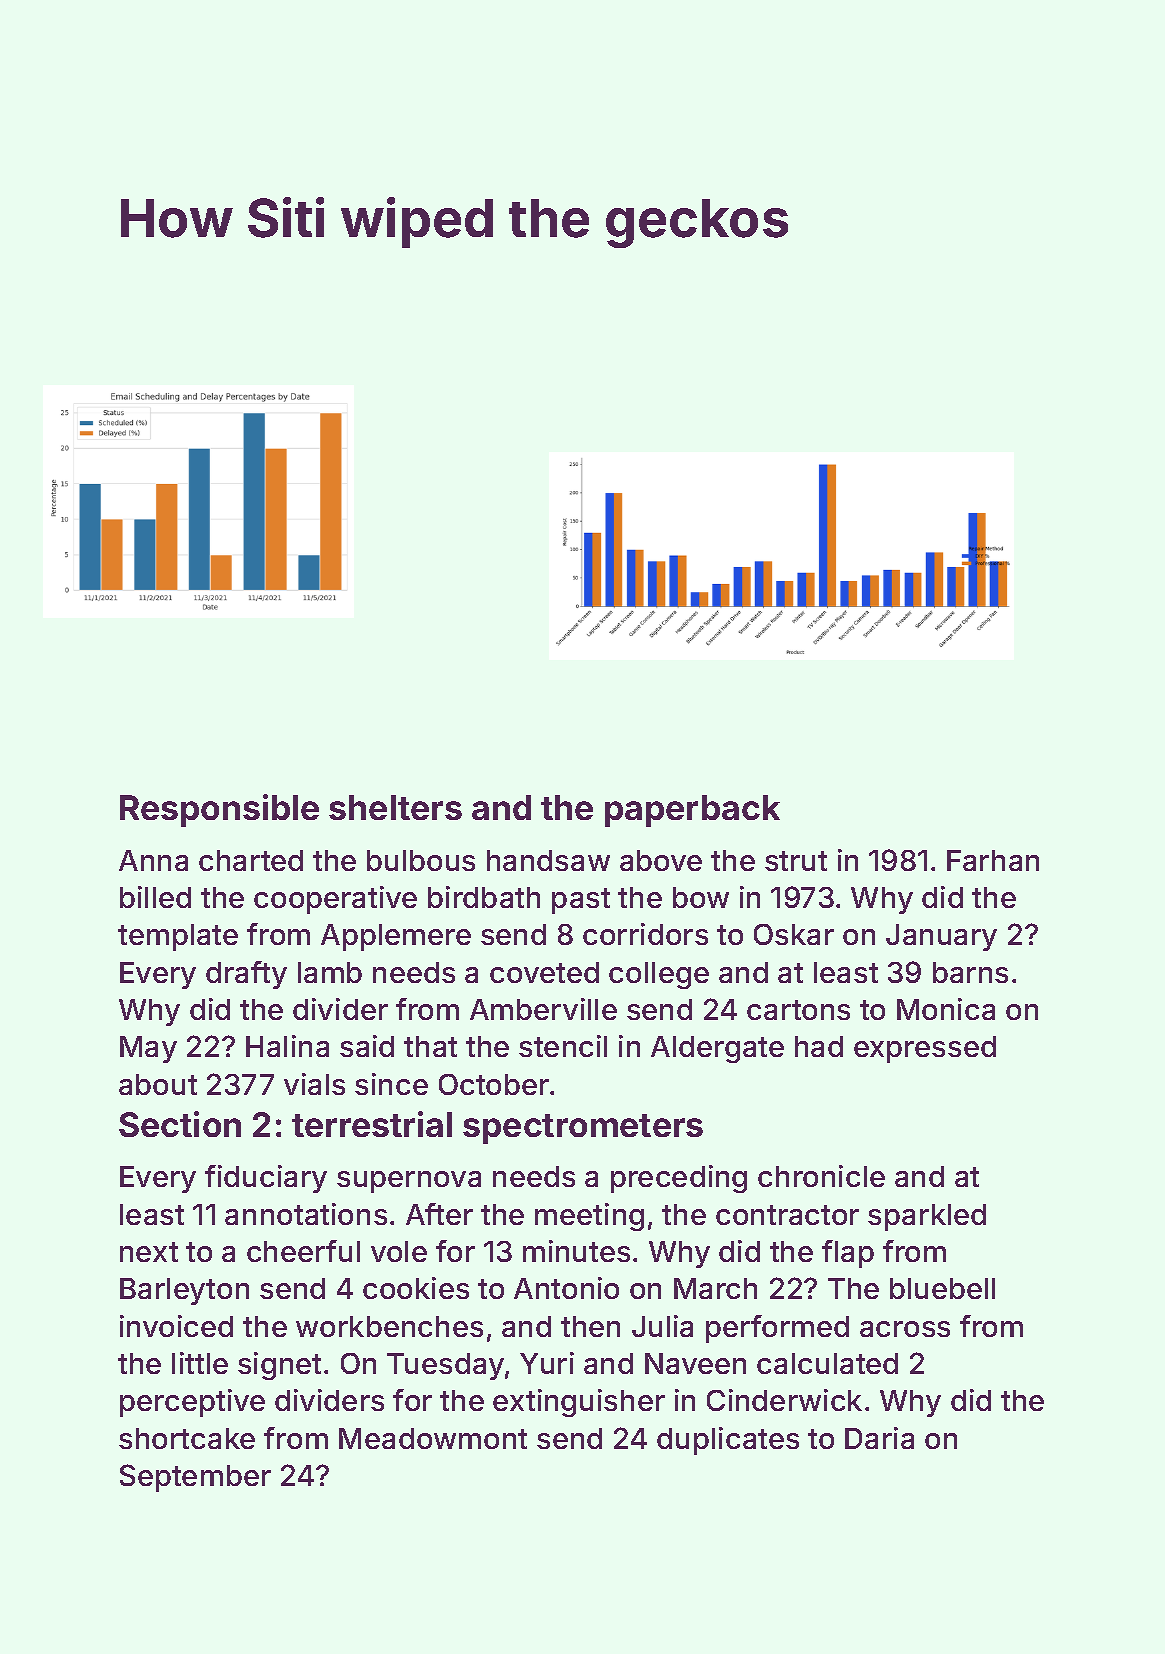 The image size is (1165, 1654). I want to click on expressed, so click(925, 1049).
